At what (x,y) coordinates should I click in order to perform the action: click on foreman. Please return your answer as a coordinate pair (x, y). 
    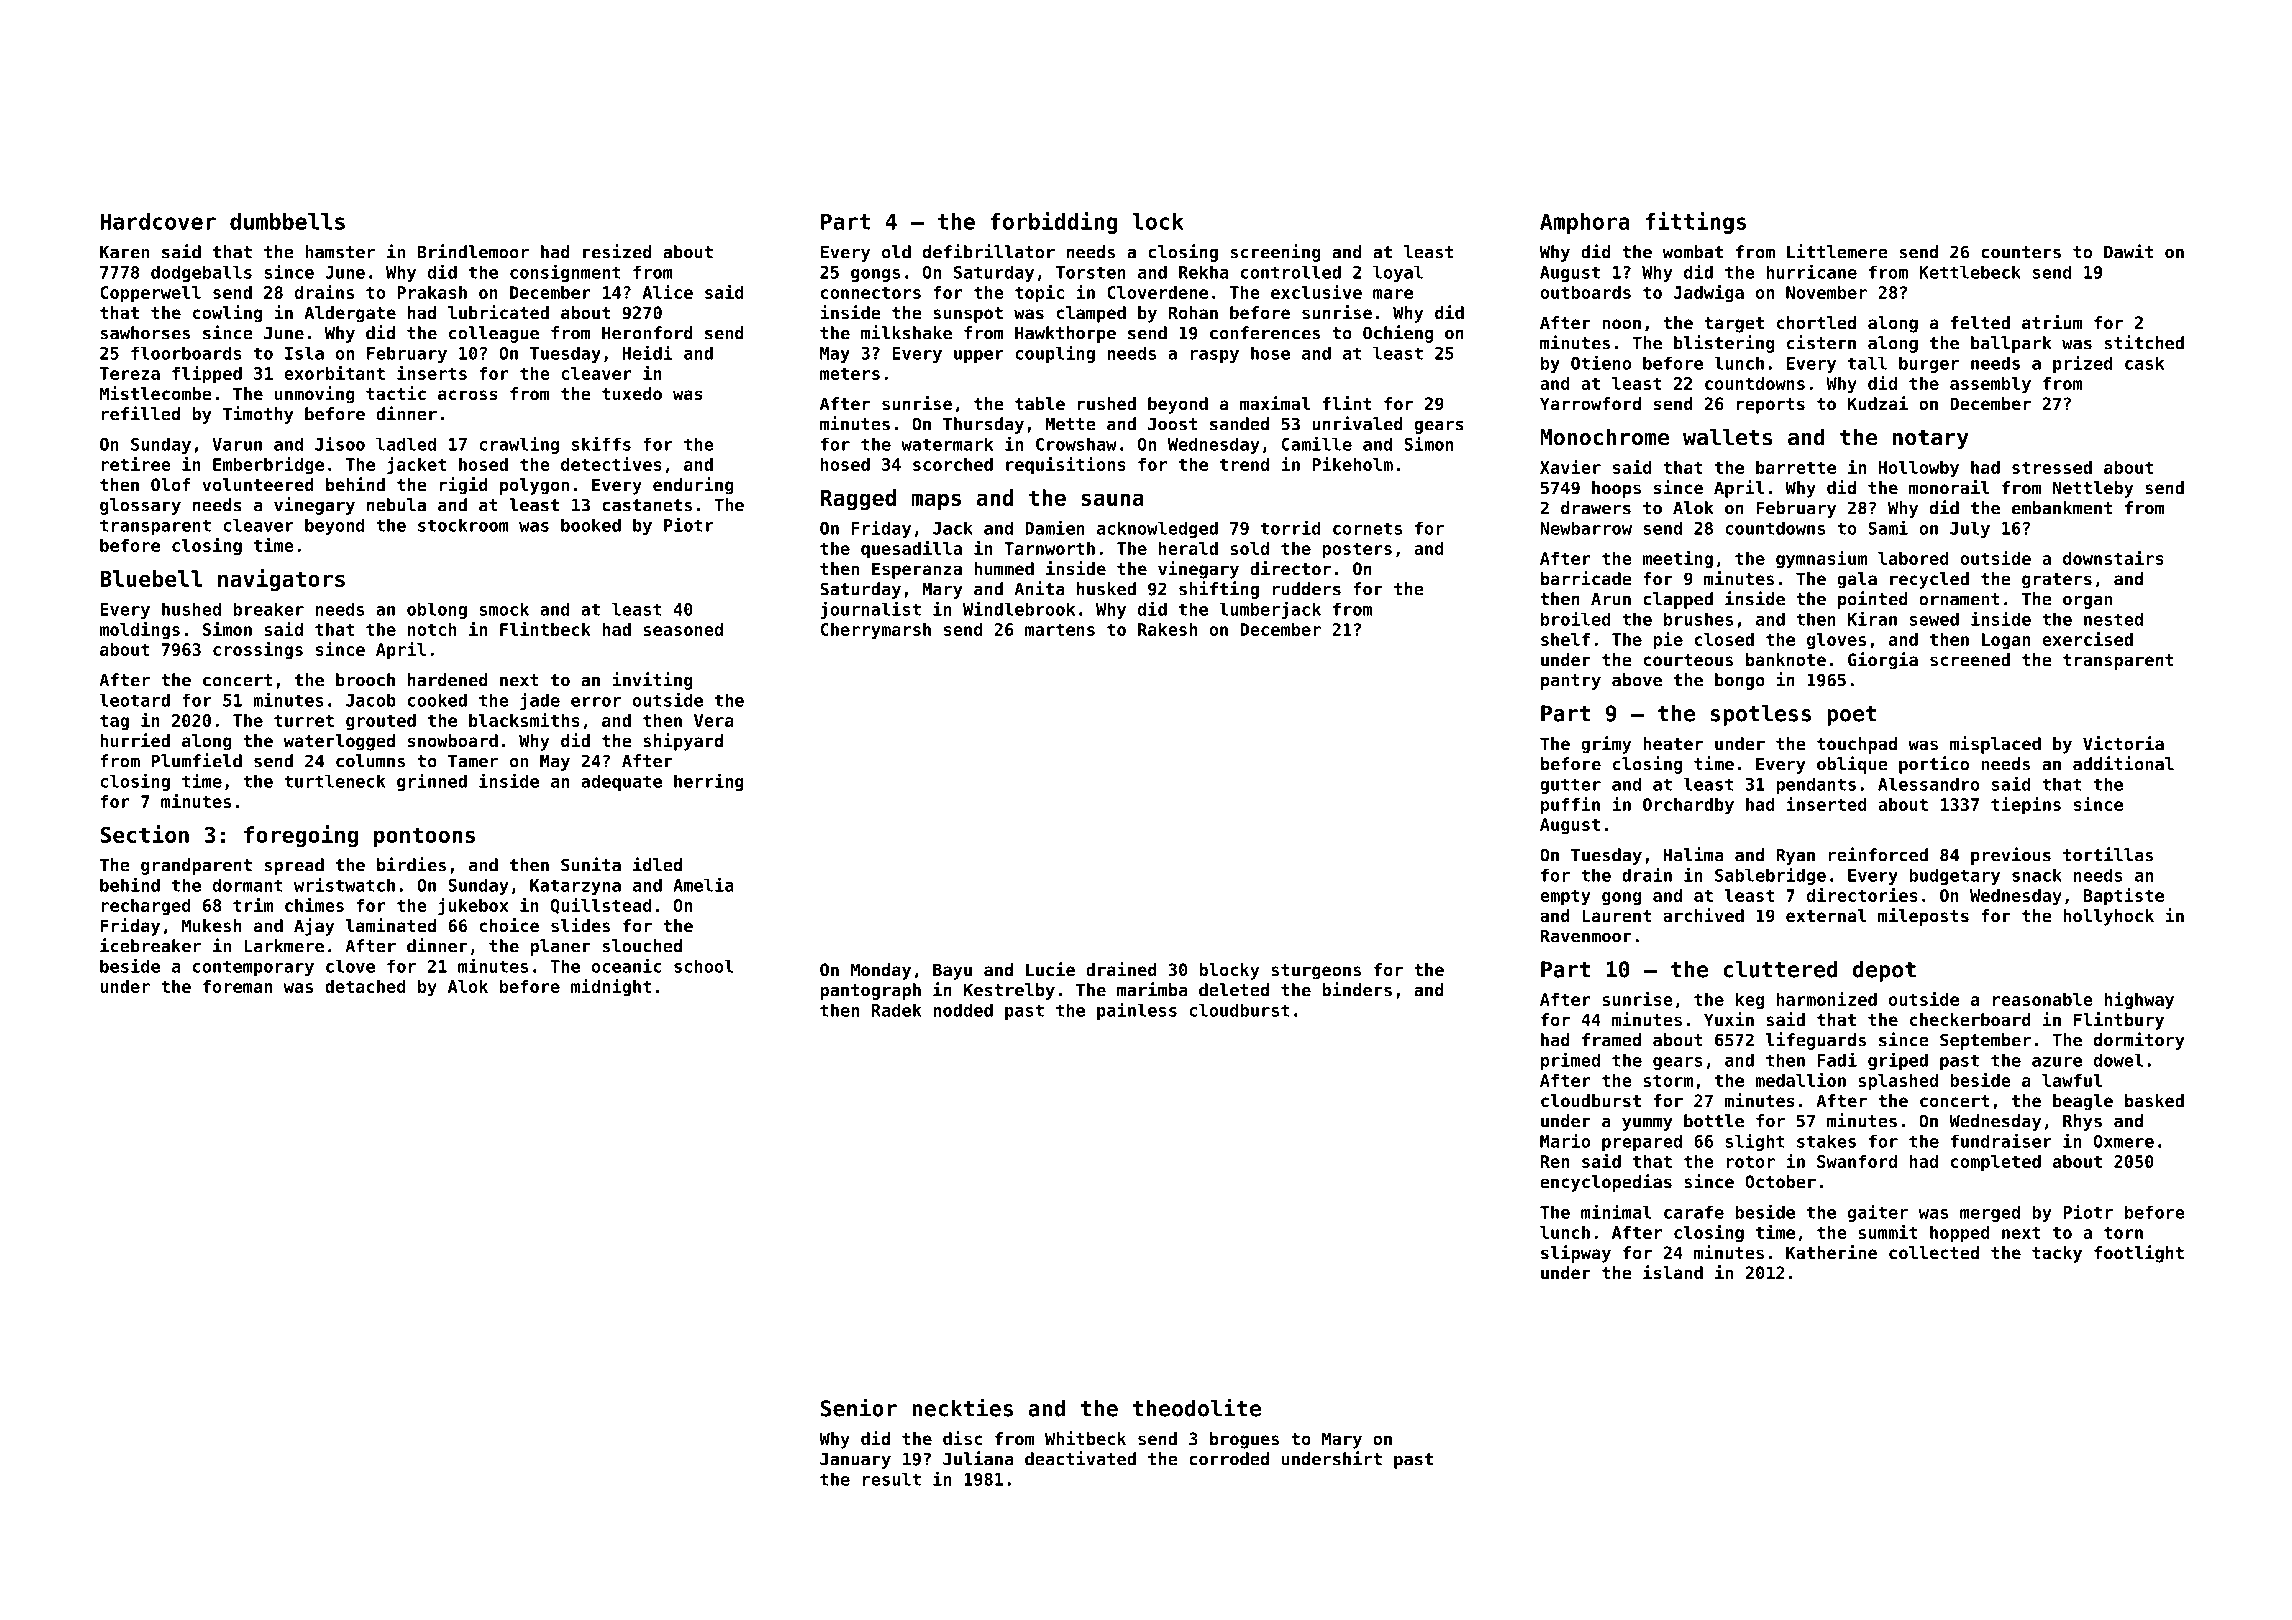
    Looking at the image, I should click on (237, 986).
